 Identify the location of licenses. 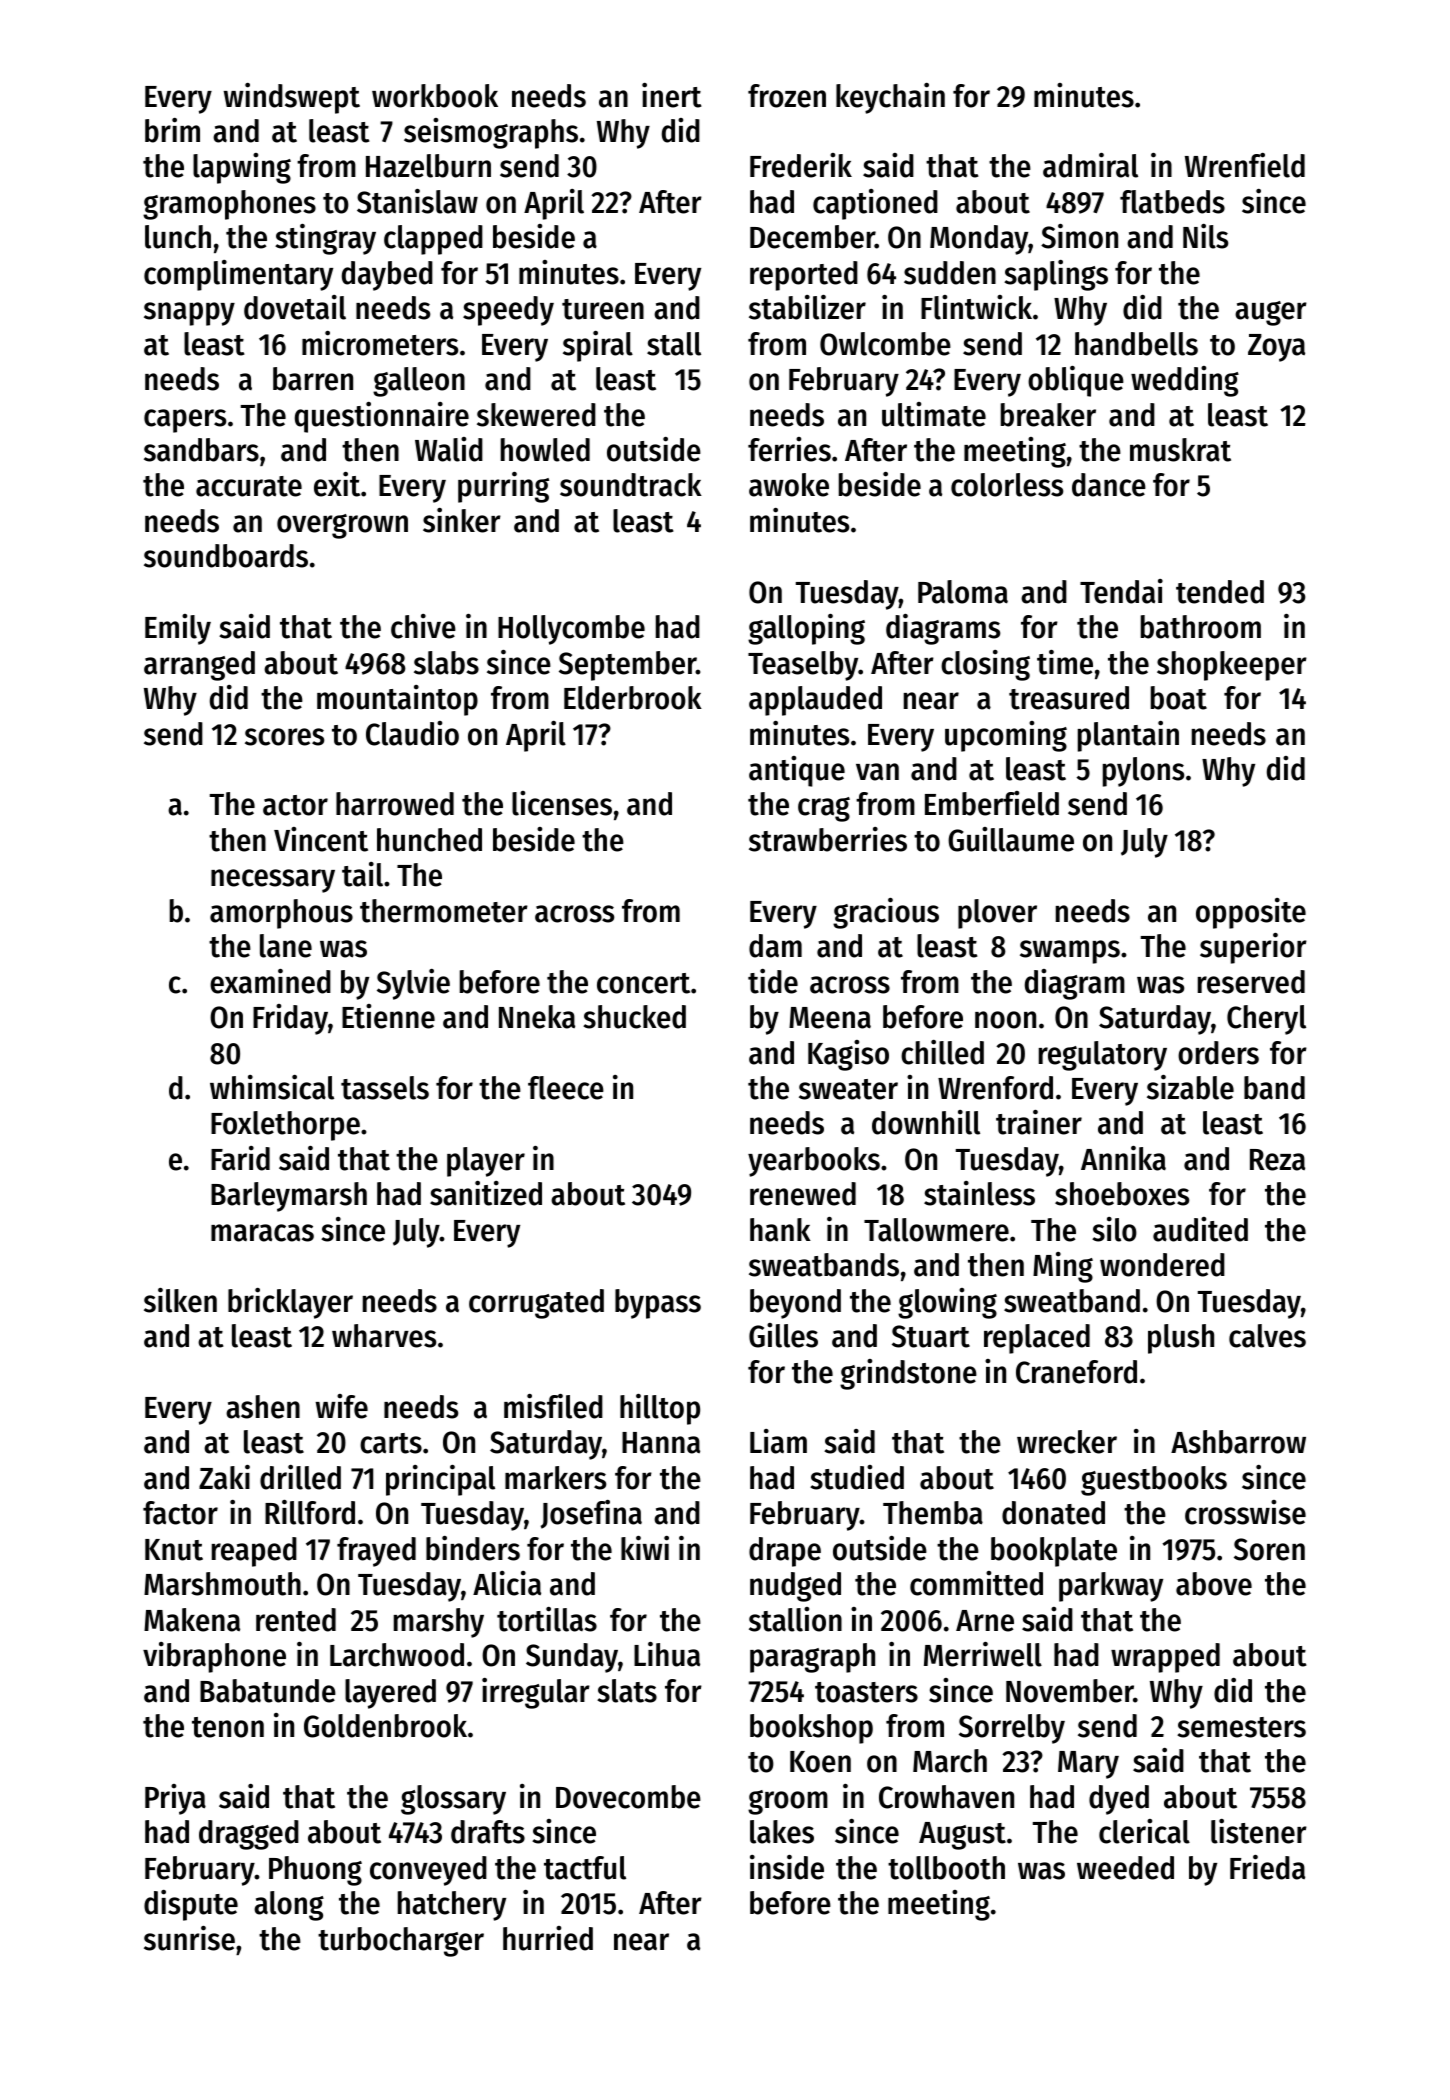
(562, 803).
